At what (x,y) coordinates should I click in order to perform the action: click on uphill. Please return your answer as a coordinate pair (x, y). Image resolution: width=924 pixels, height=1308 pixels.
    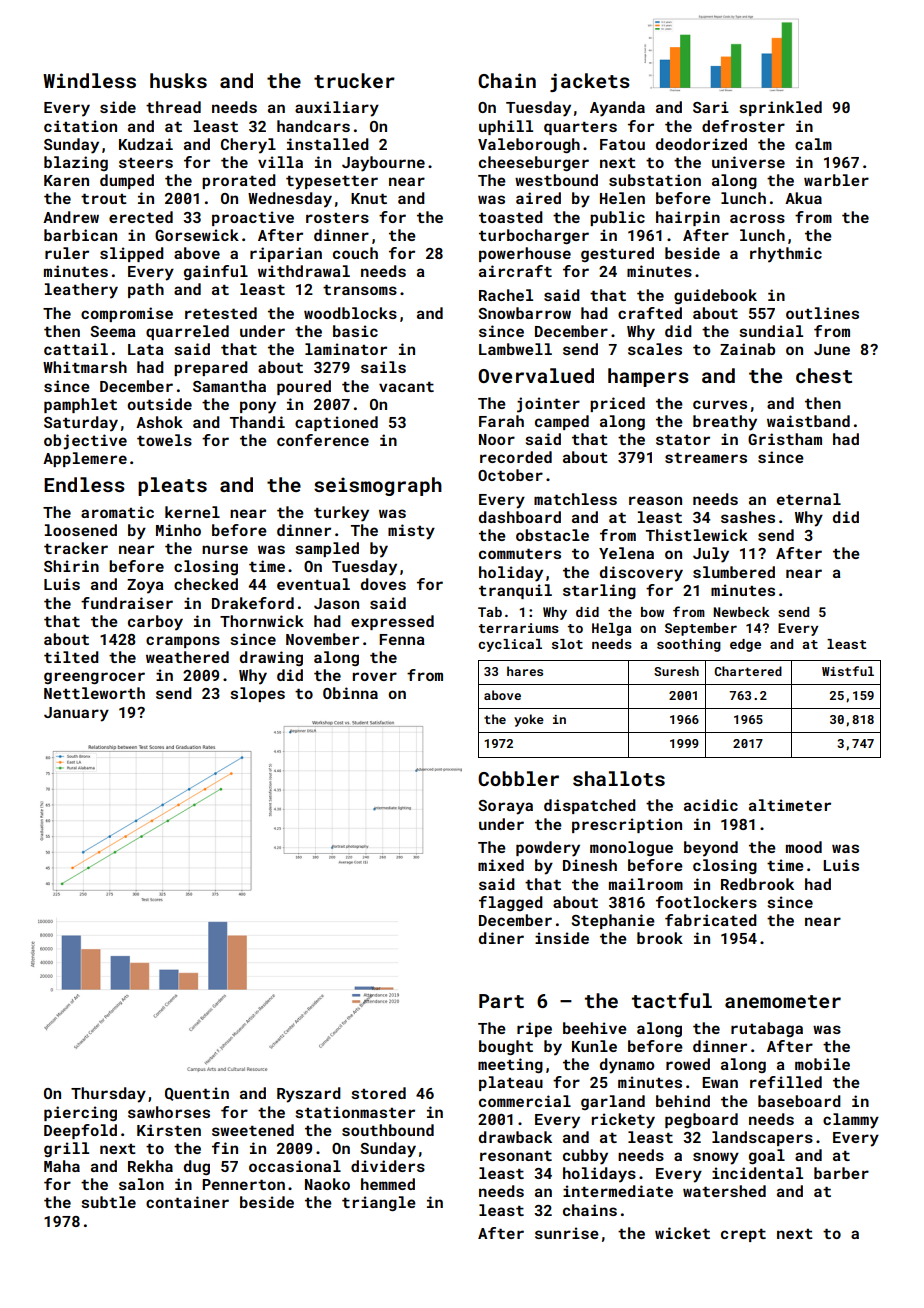
    Looking at the image, I should click on (506, 127).
